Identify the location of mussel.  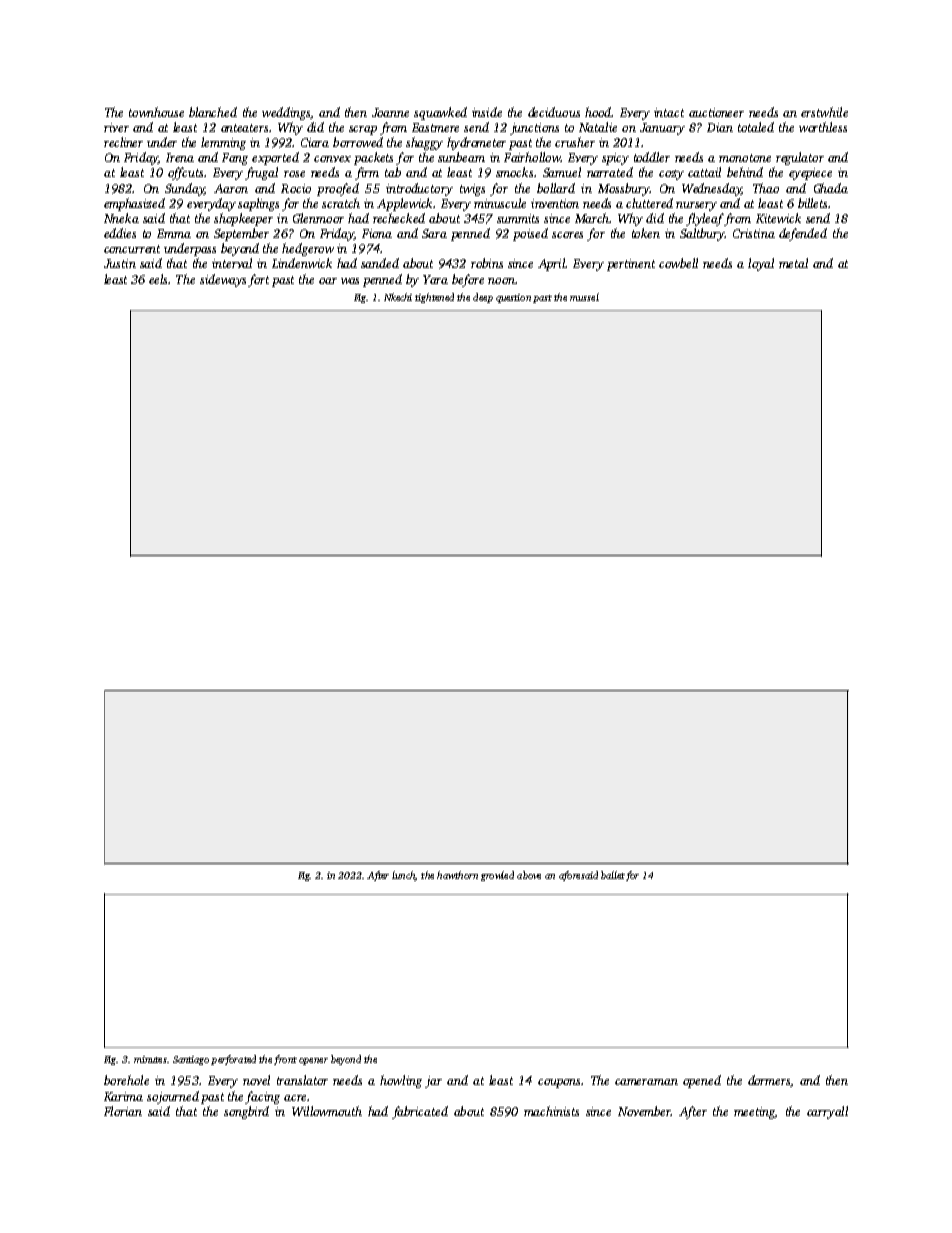
(584, 297).
